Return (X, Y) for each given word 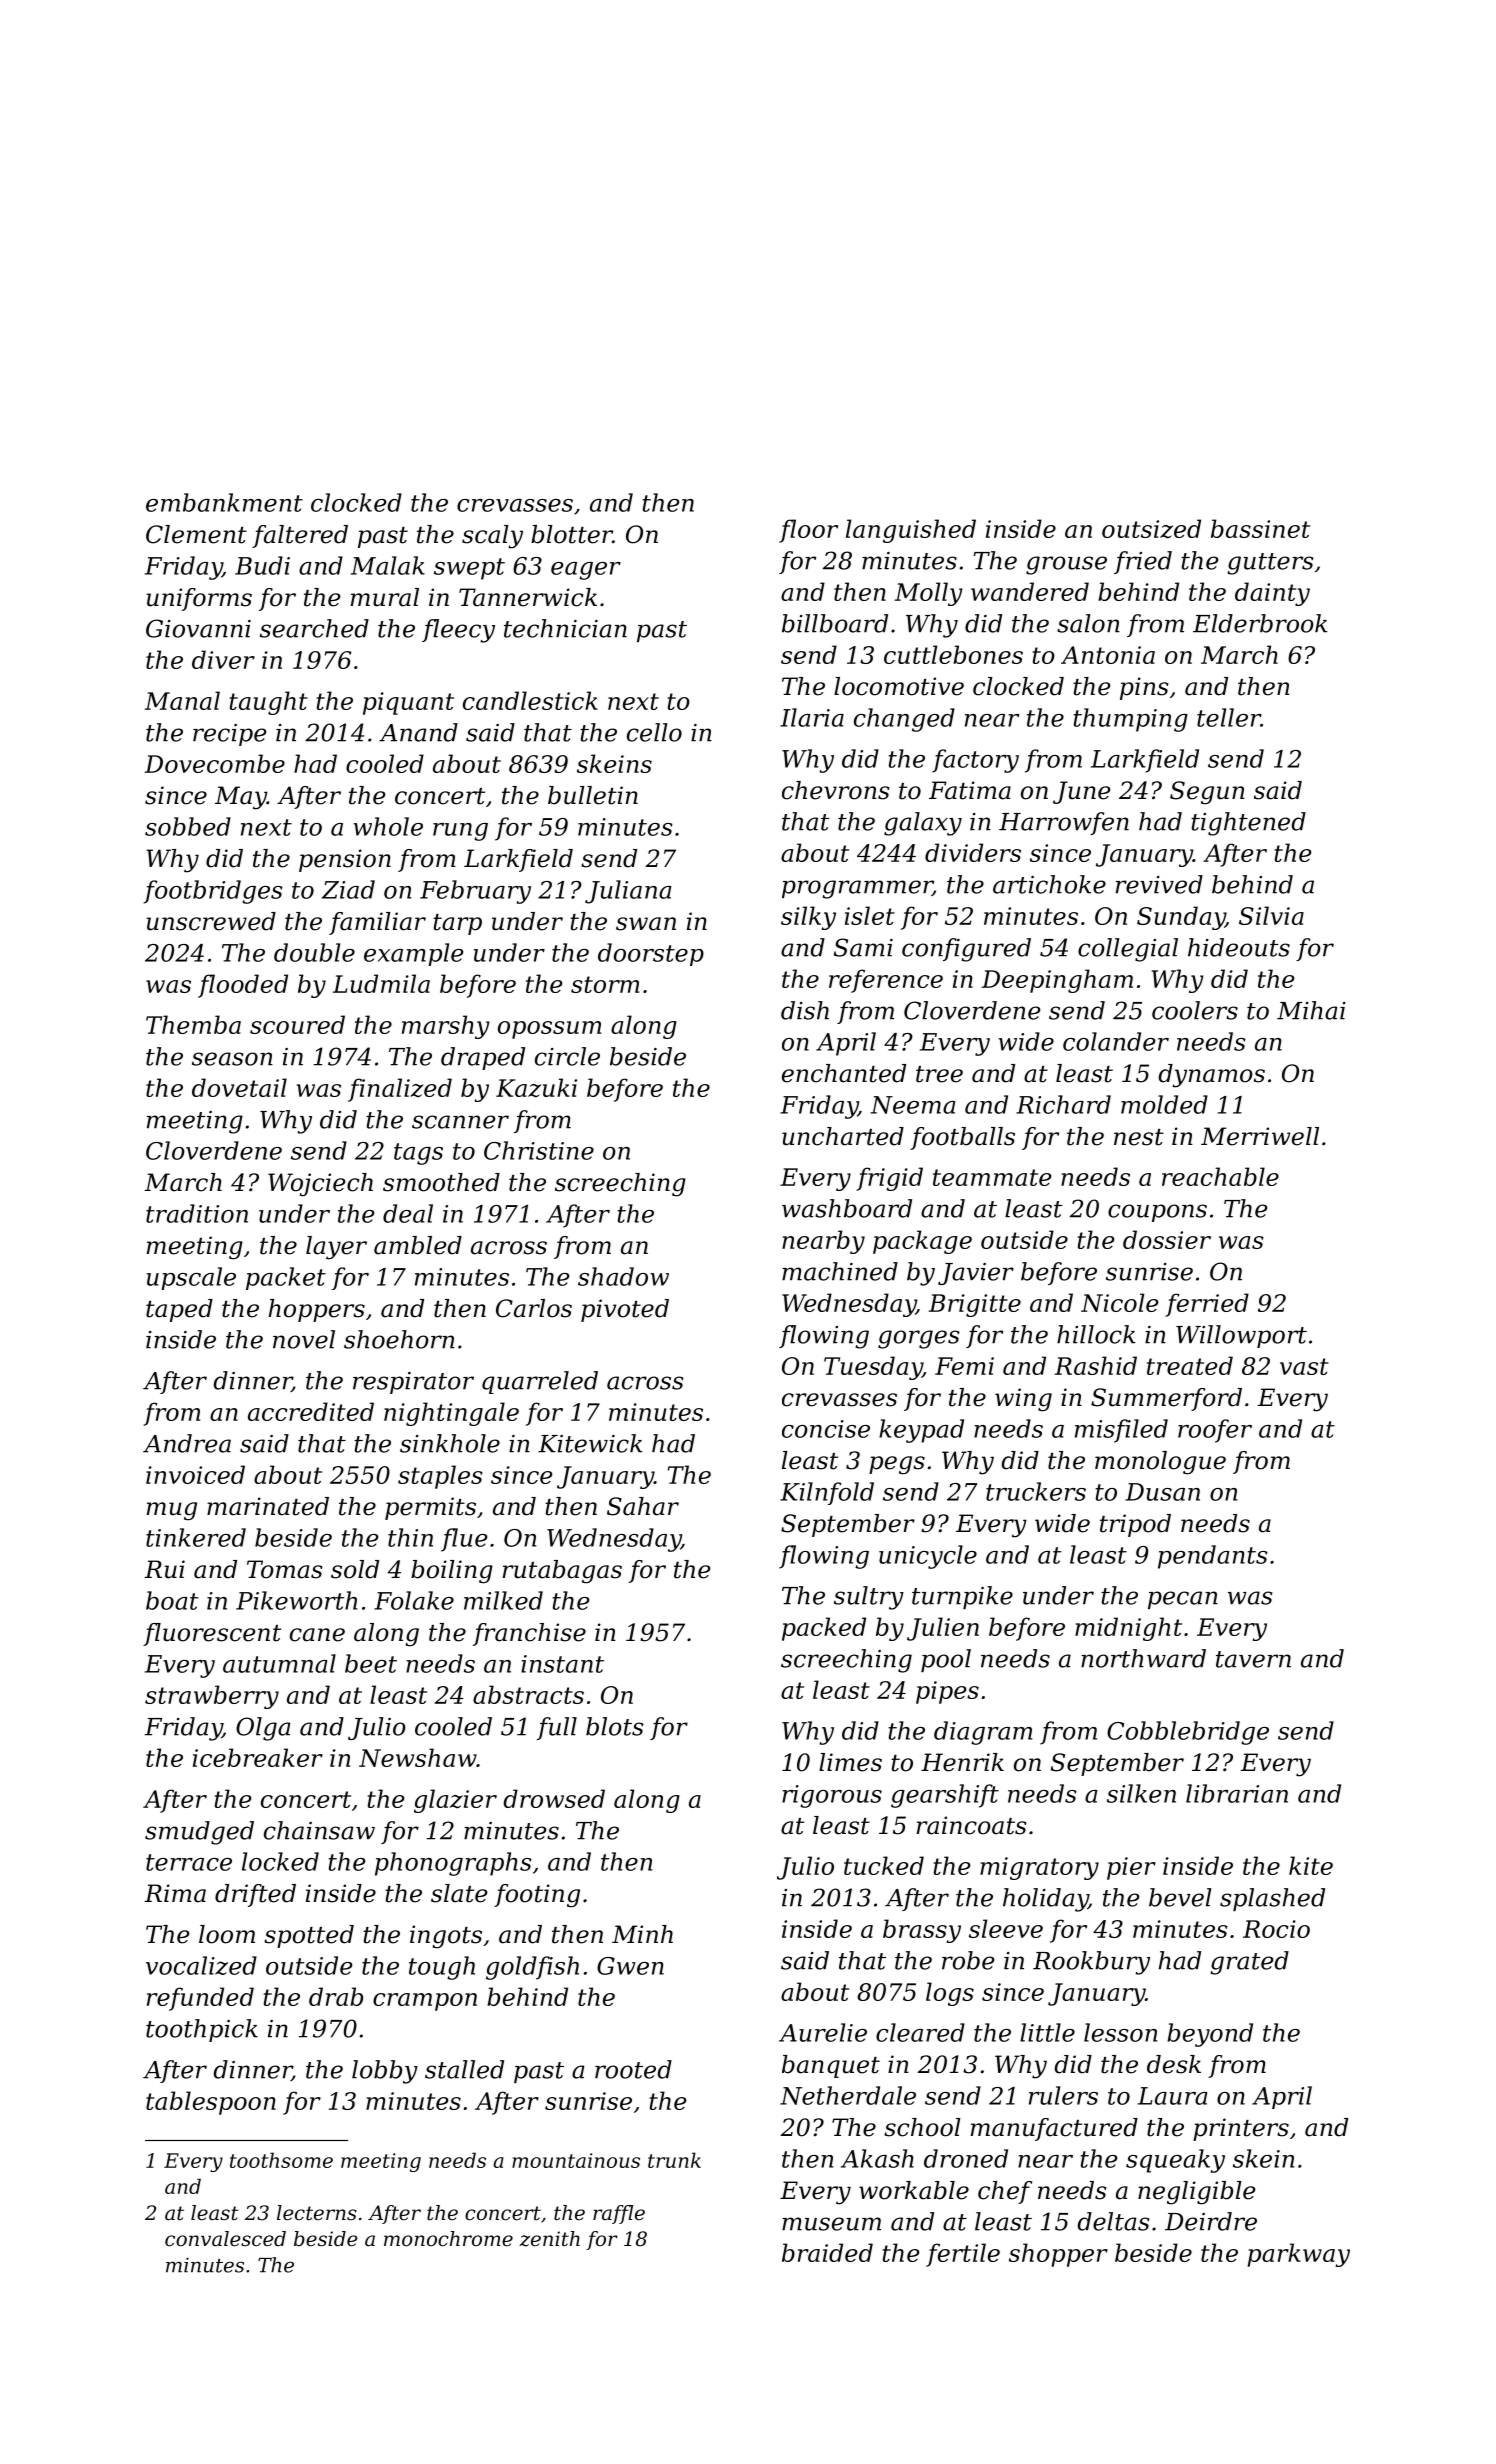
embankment (224, 502)
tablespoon (211, 2103)
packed (824, 1629)
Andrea (187, 1443)
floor (808, 531)
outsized (1151, 529)
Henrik (962, 1762)
